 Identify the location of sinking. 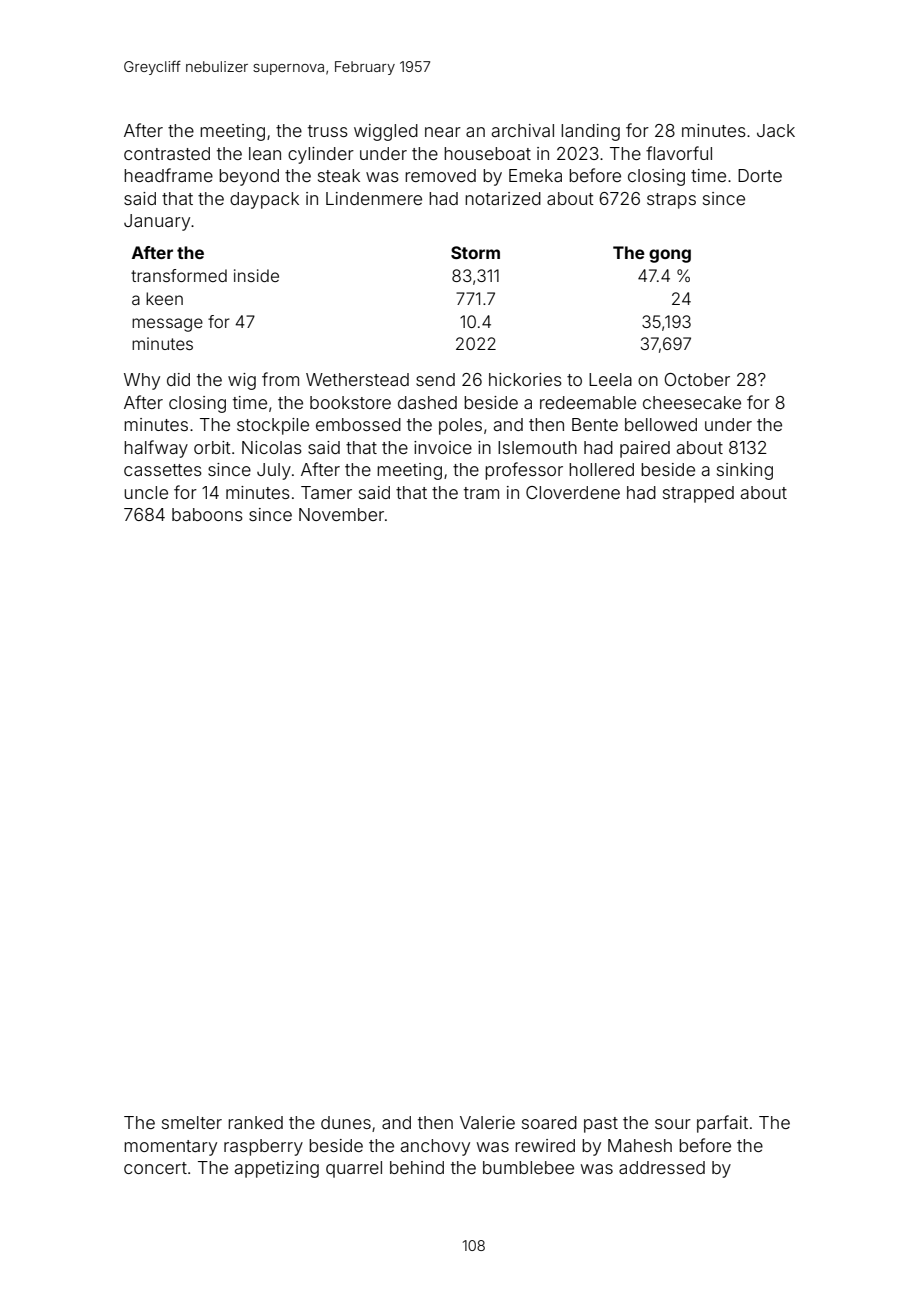
(745, 471).
